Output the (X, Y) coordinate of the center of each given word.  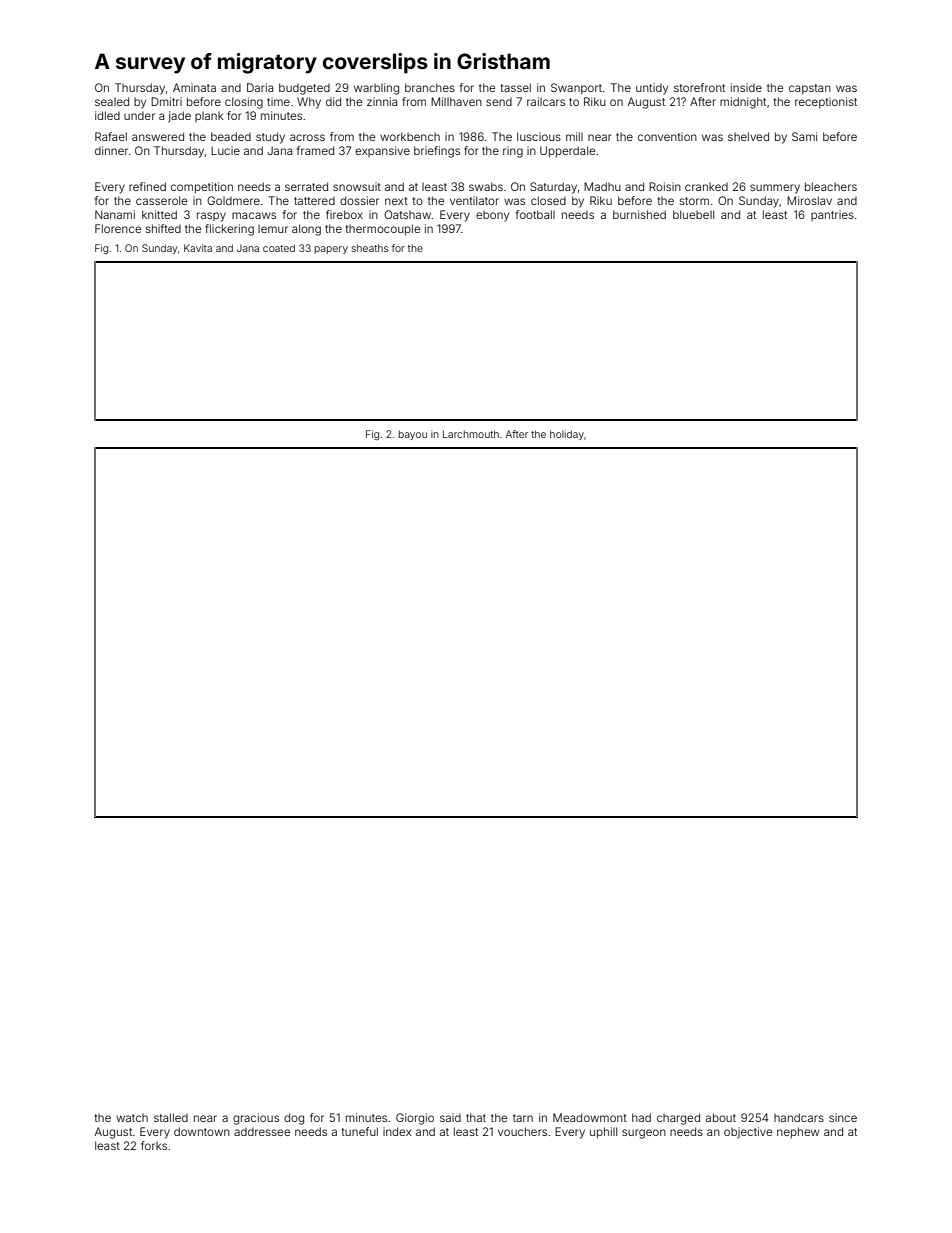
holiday (567, 435)
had (641, 1117)
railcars (546, 101)
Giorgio (415, 1119)
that (476, 1117)
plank (209, 117)
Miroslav (809, 200)
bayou (413, 435)
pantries (832, 215)
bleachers (831, 186)
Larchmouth (471, 434)
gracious (256, 1119)
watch (132, 1118)
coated (279, 248)
